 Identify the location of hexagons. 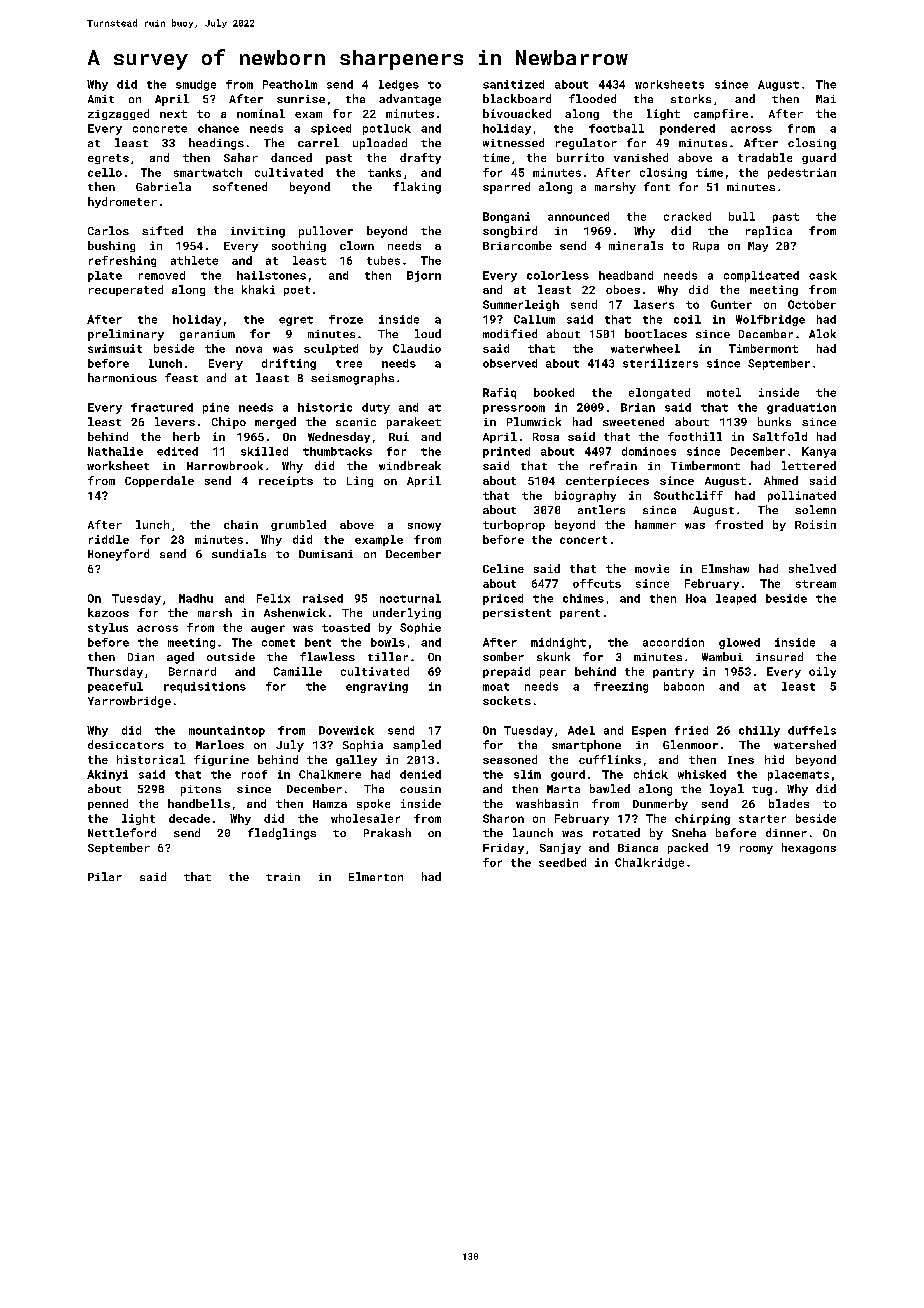
(809, 848).
